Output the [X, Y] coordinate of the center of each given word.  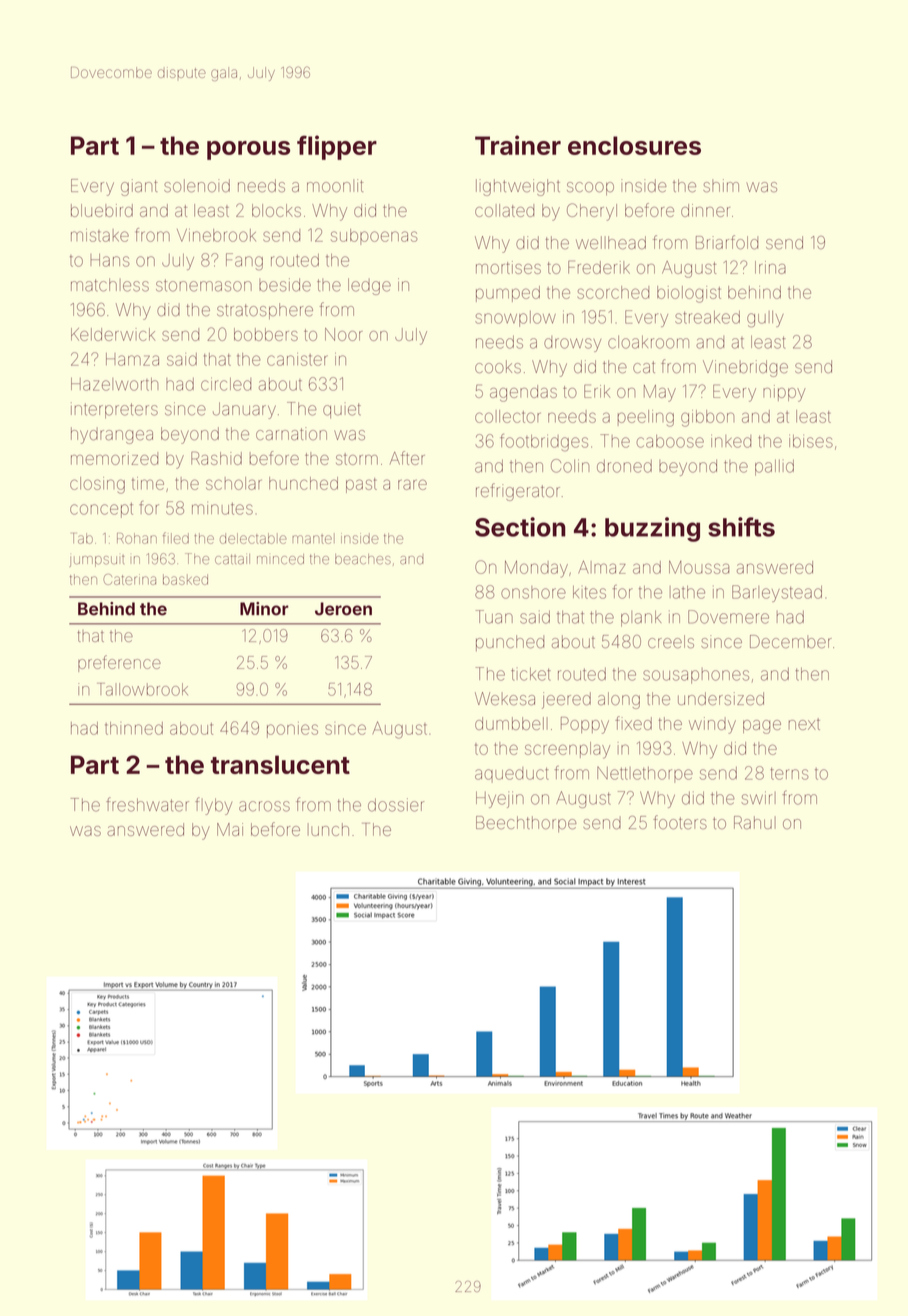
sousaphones [696, 676]
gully [765, 319]
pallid [774, 467]
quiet [342, 410]
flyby [213, 806]
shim [721, 185]
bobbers [266, 334]
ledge [369, 286]
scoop [590, 188]
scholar [234, 483]
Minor [264, 609]
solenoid [197, 185]
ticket [531, 674]
